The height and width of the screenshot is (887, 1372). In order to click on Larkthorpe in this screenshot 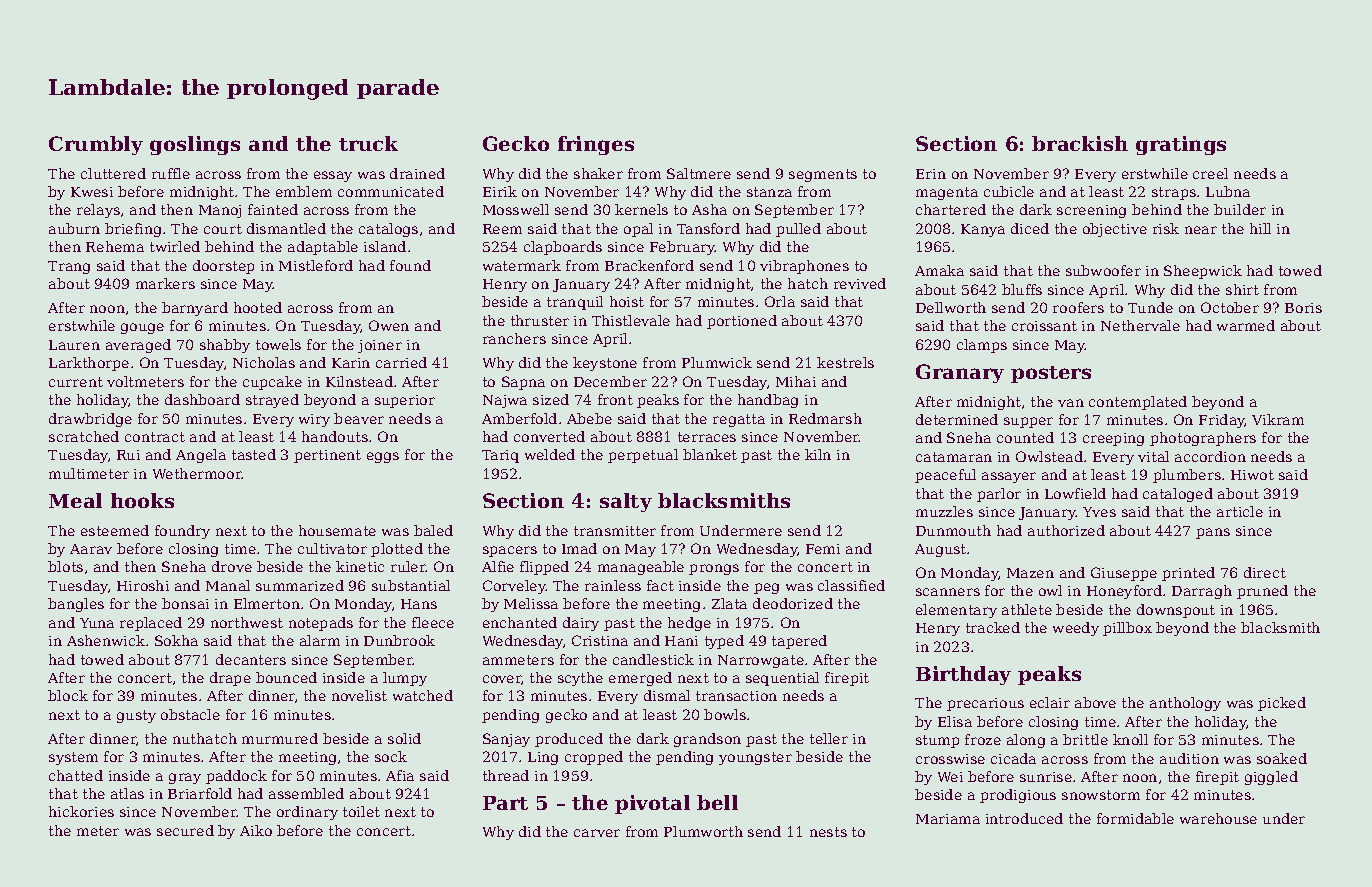, I will do `click(89, 364)`.
